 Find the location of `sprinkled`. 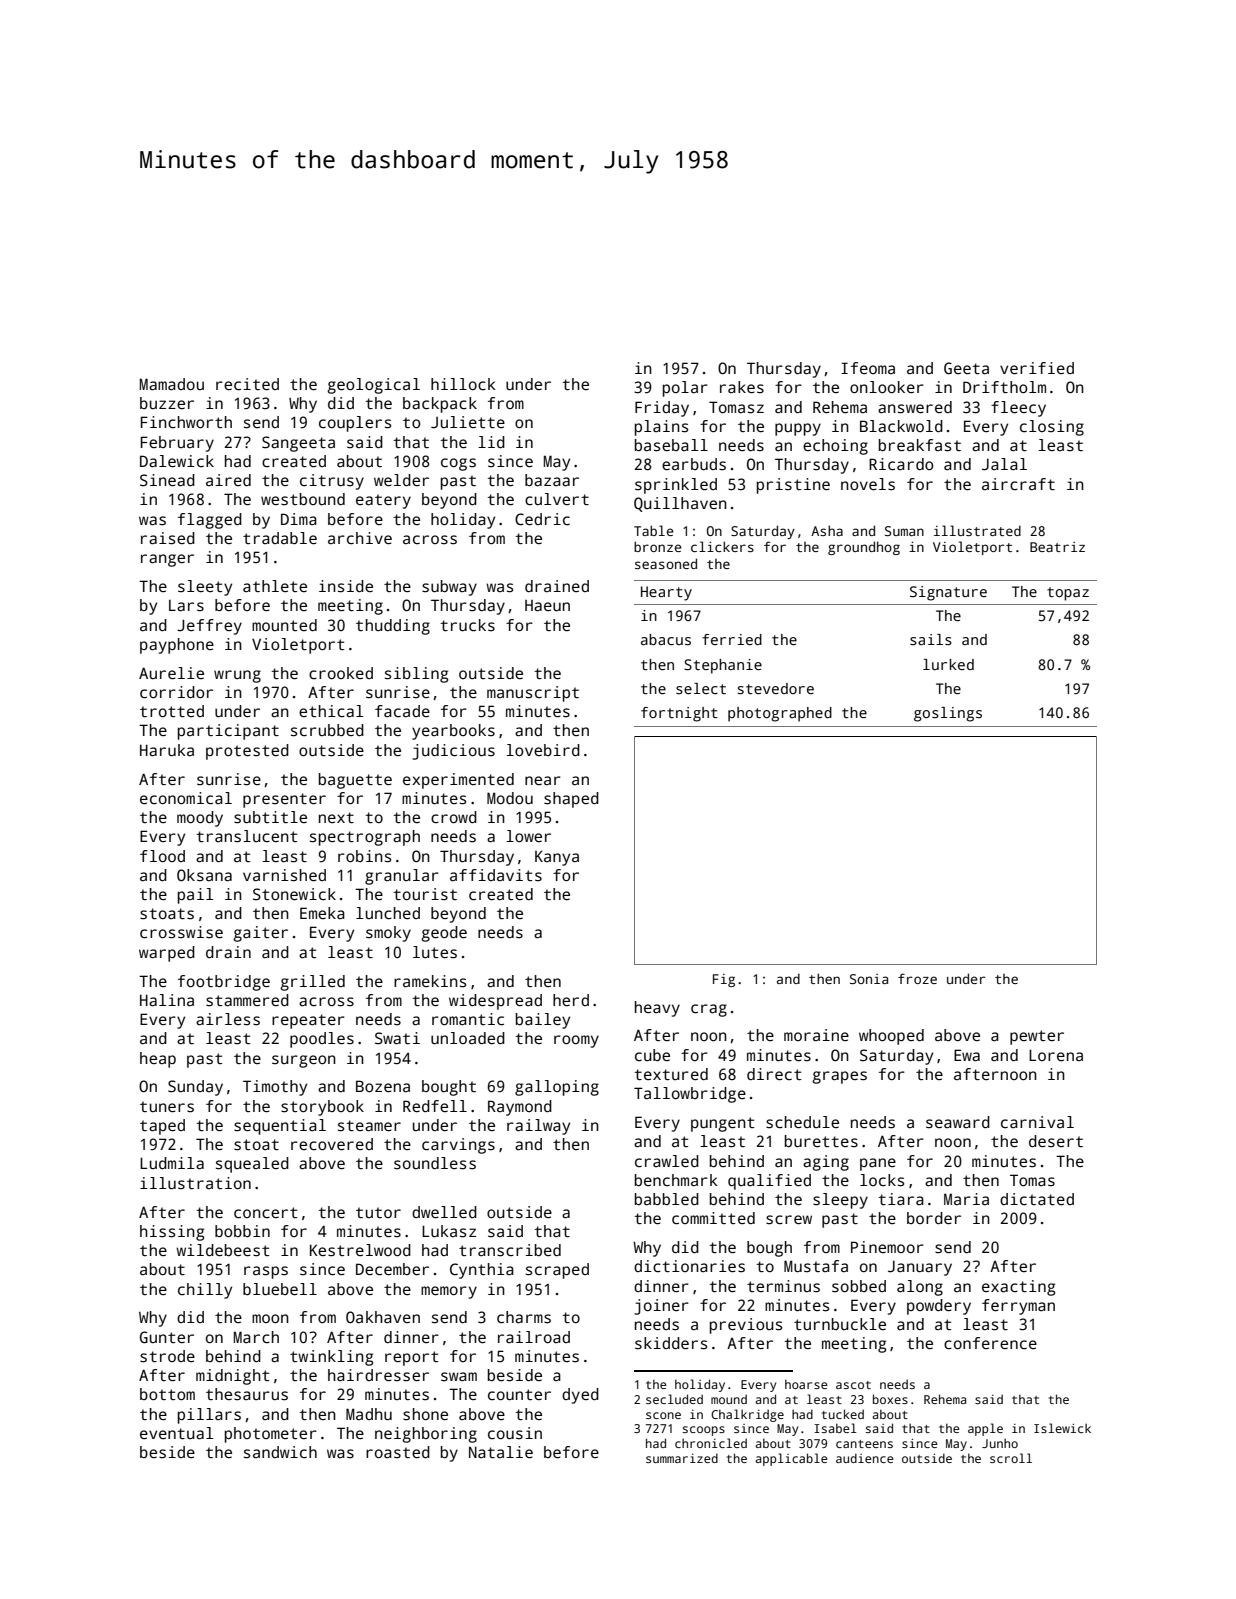

sprinkled is located at coordinates (676, 486).
